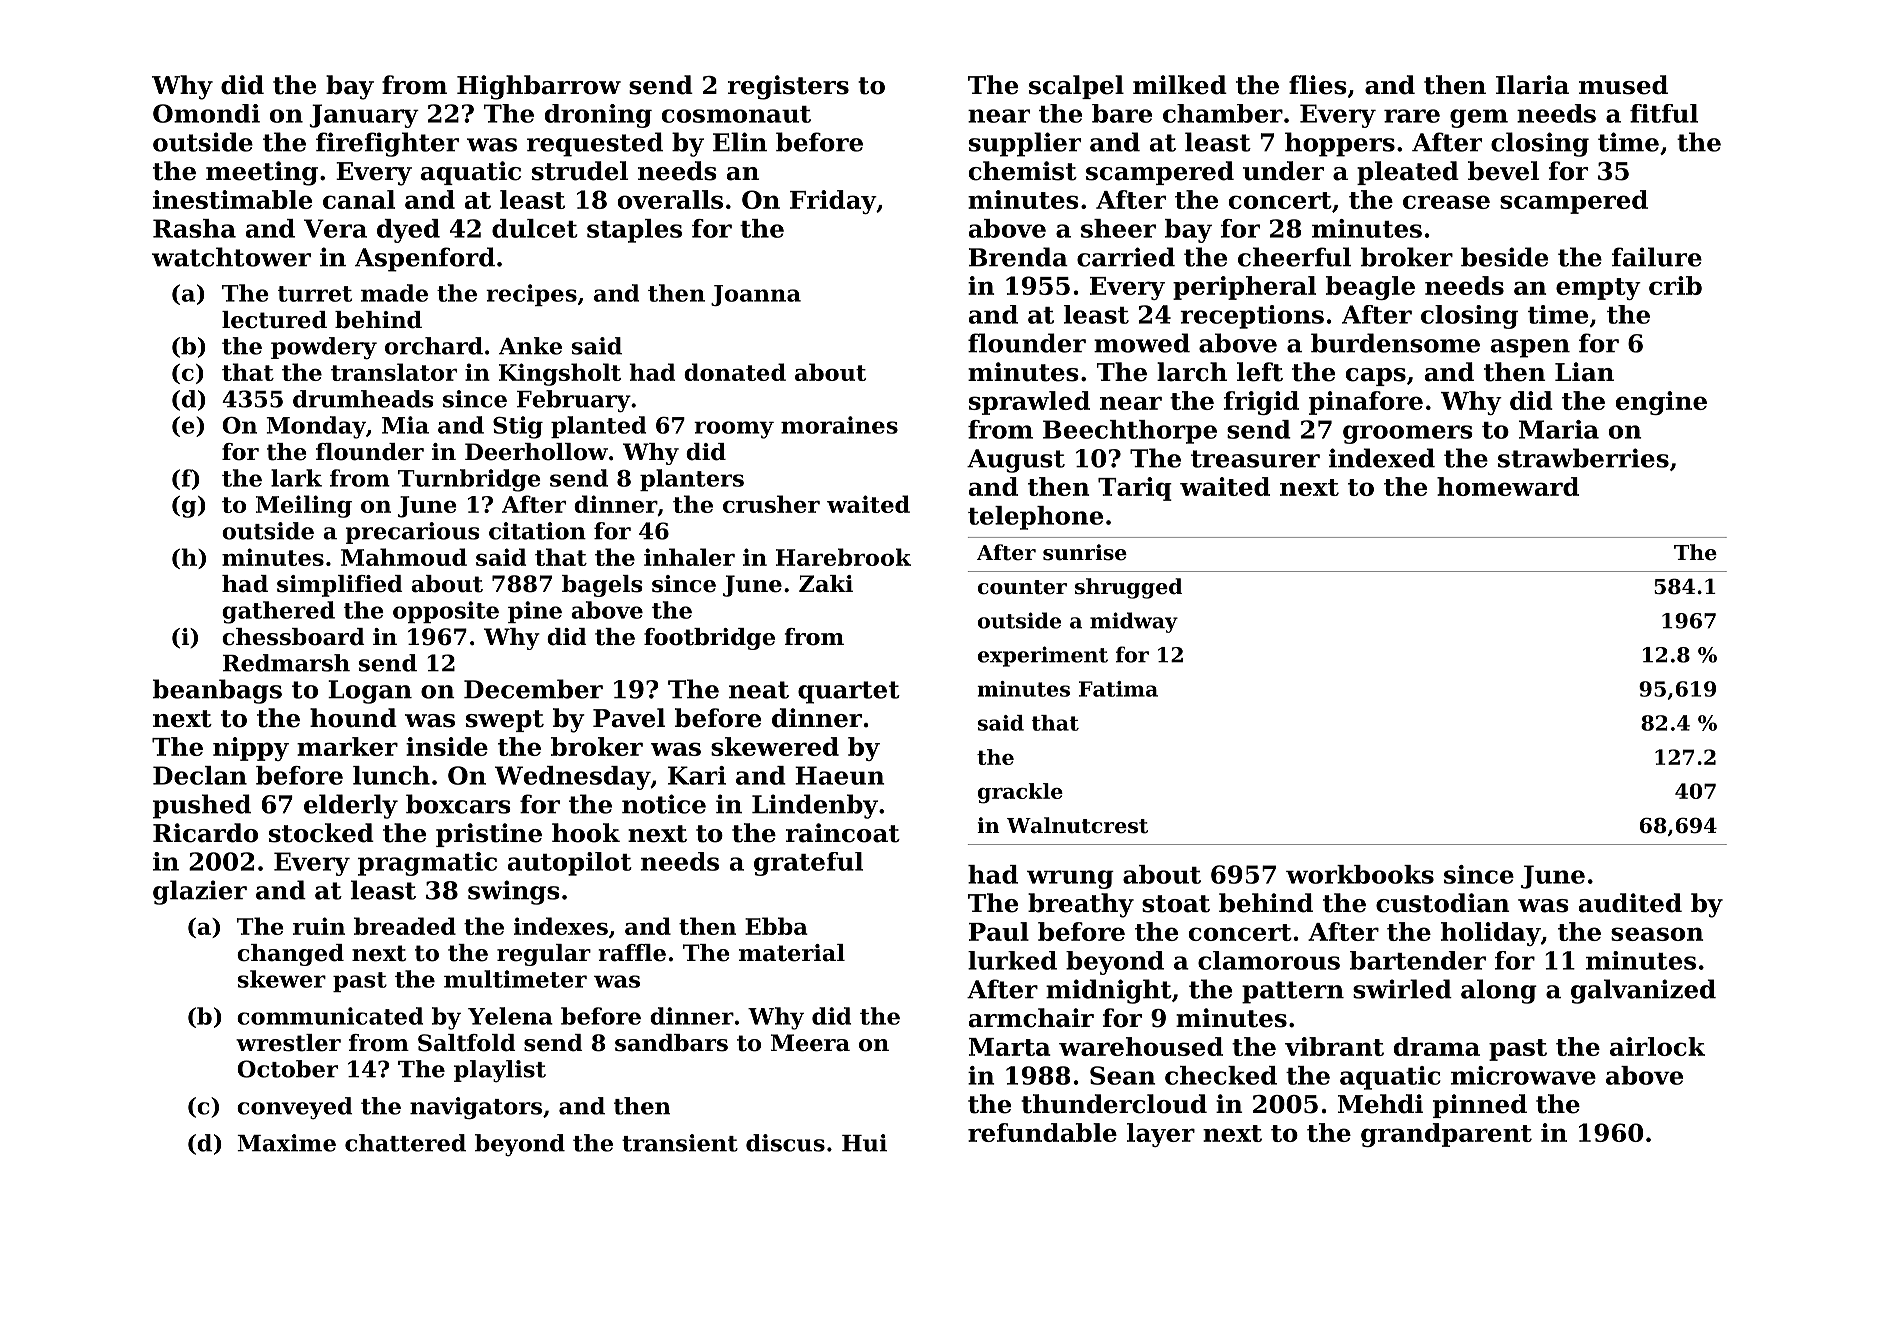 Image resolution: width=1879 pixels, height=1328 pixels. What do you see at coordinates (1630, 903) in the screenshot?
I see `audited` at bounding box center [1630, 903].
